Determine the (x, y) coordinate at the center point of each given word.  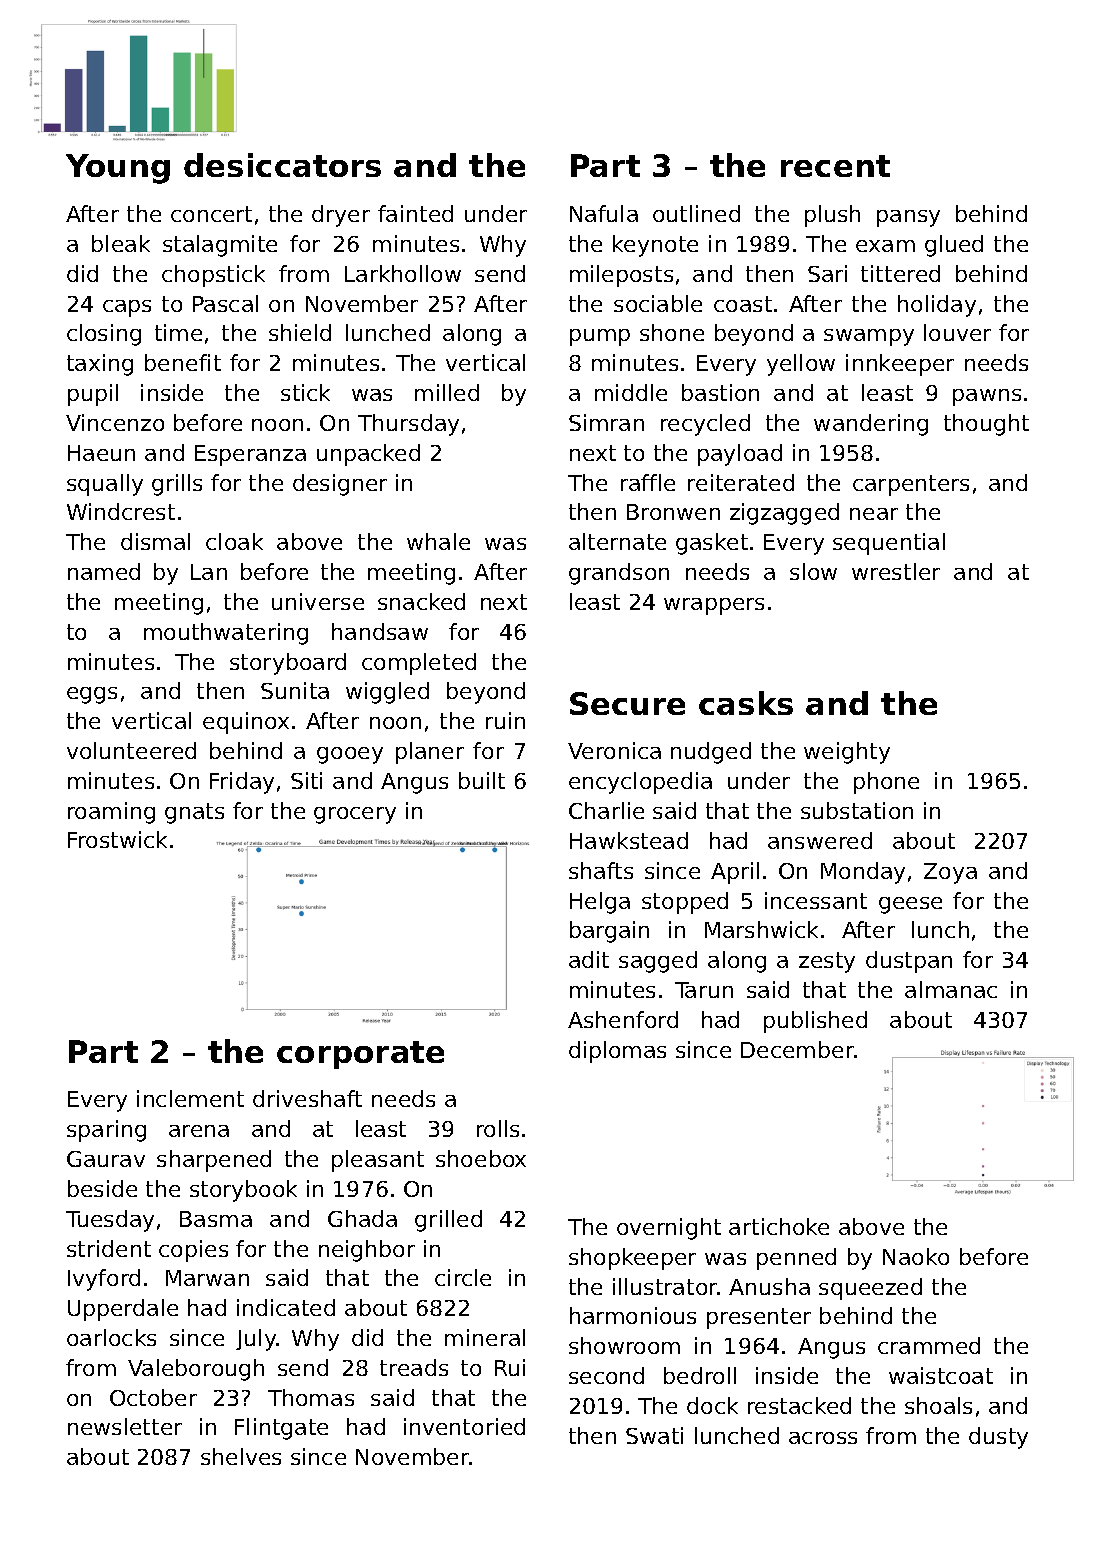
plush (832, 216)
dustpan (909, 962)
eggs (92, 695)
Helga (600, 903)
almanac (951, 989)
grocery (355, 815)
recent (835, 166)
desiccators (282, 165)
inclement (190, 1098)
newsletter (125, 1426)
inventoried (464, 1426)
